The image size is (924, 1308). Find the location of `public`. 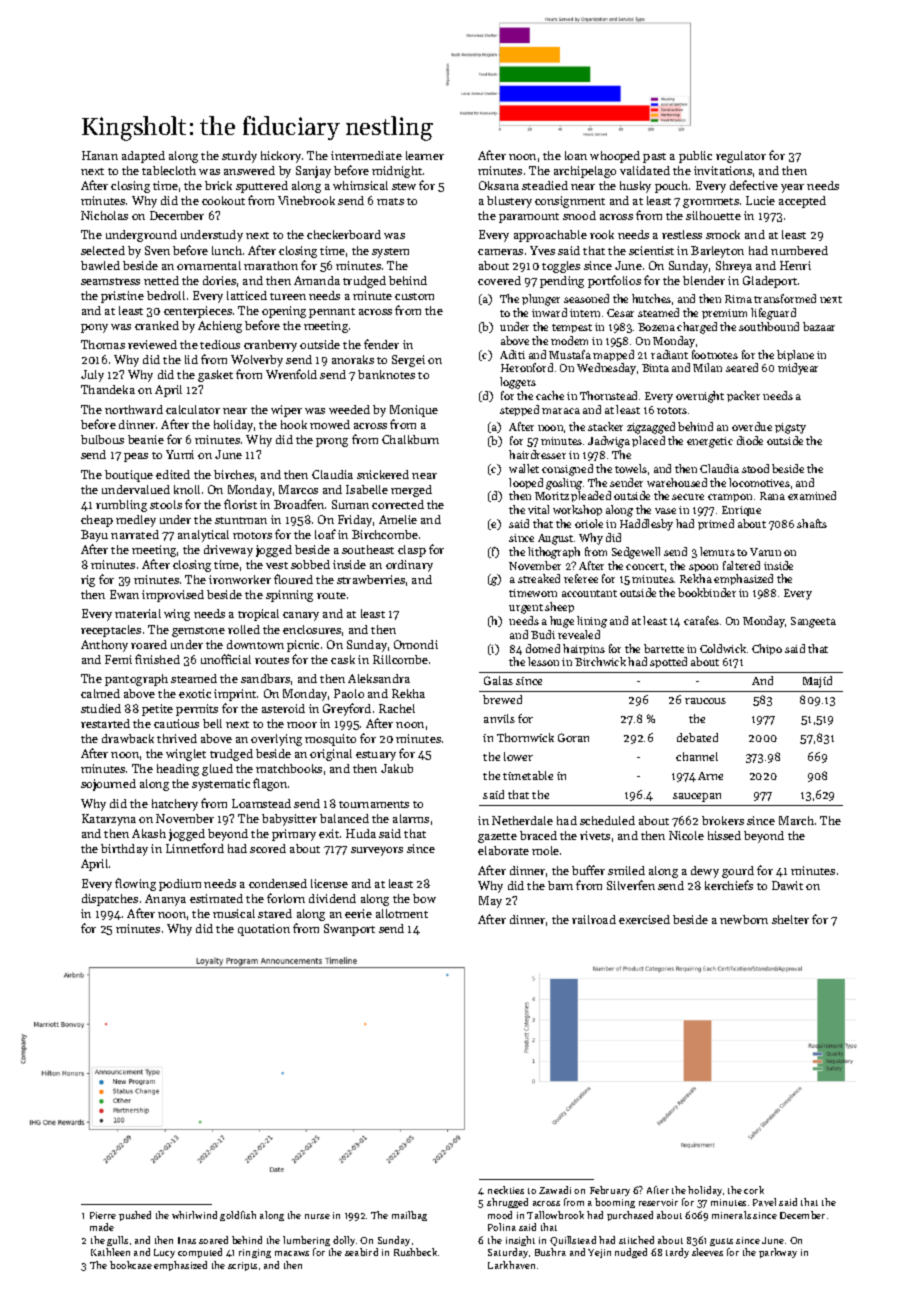

public is located at coordinates (695, 157).
